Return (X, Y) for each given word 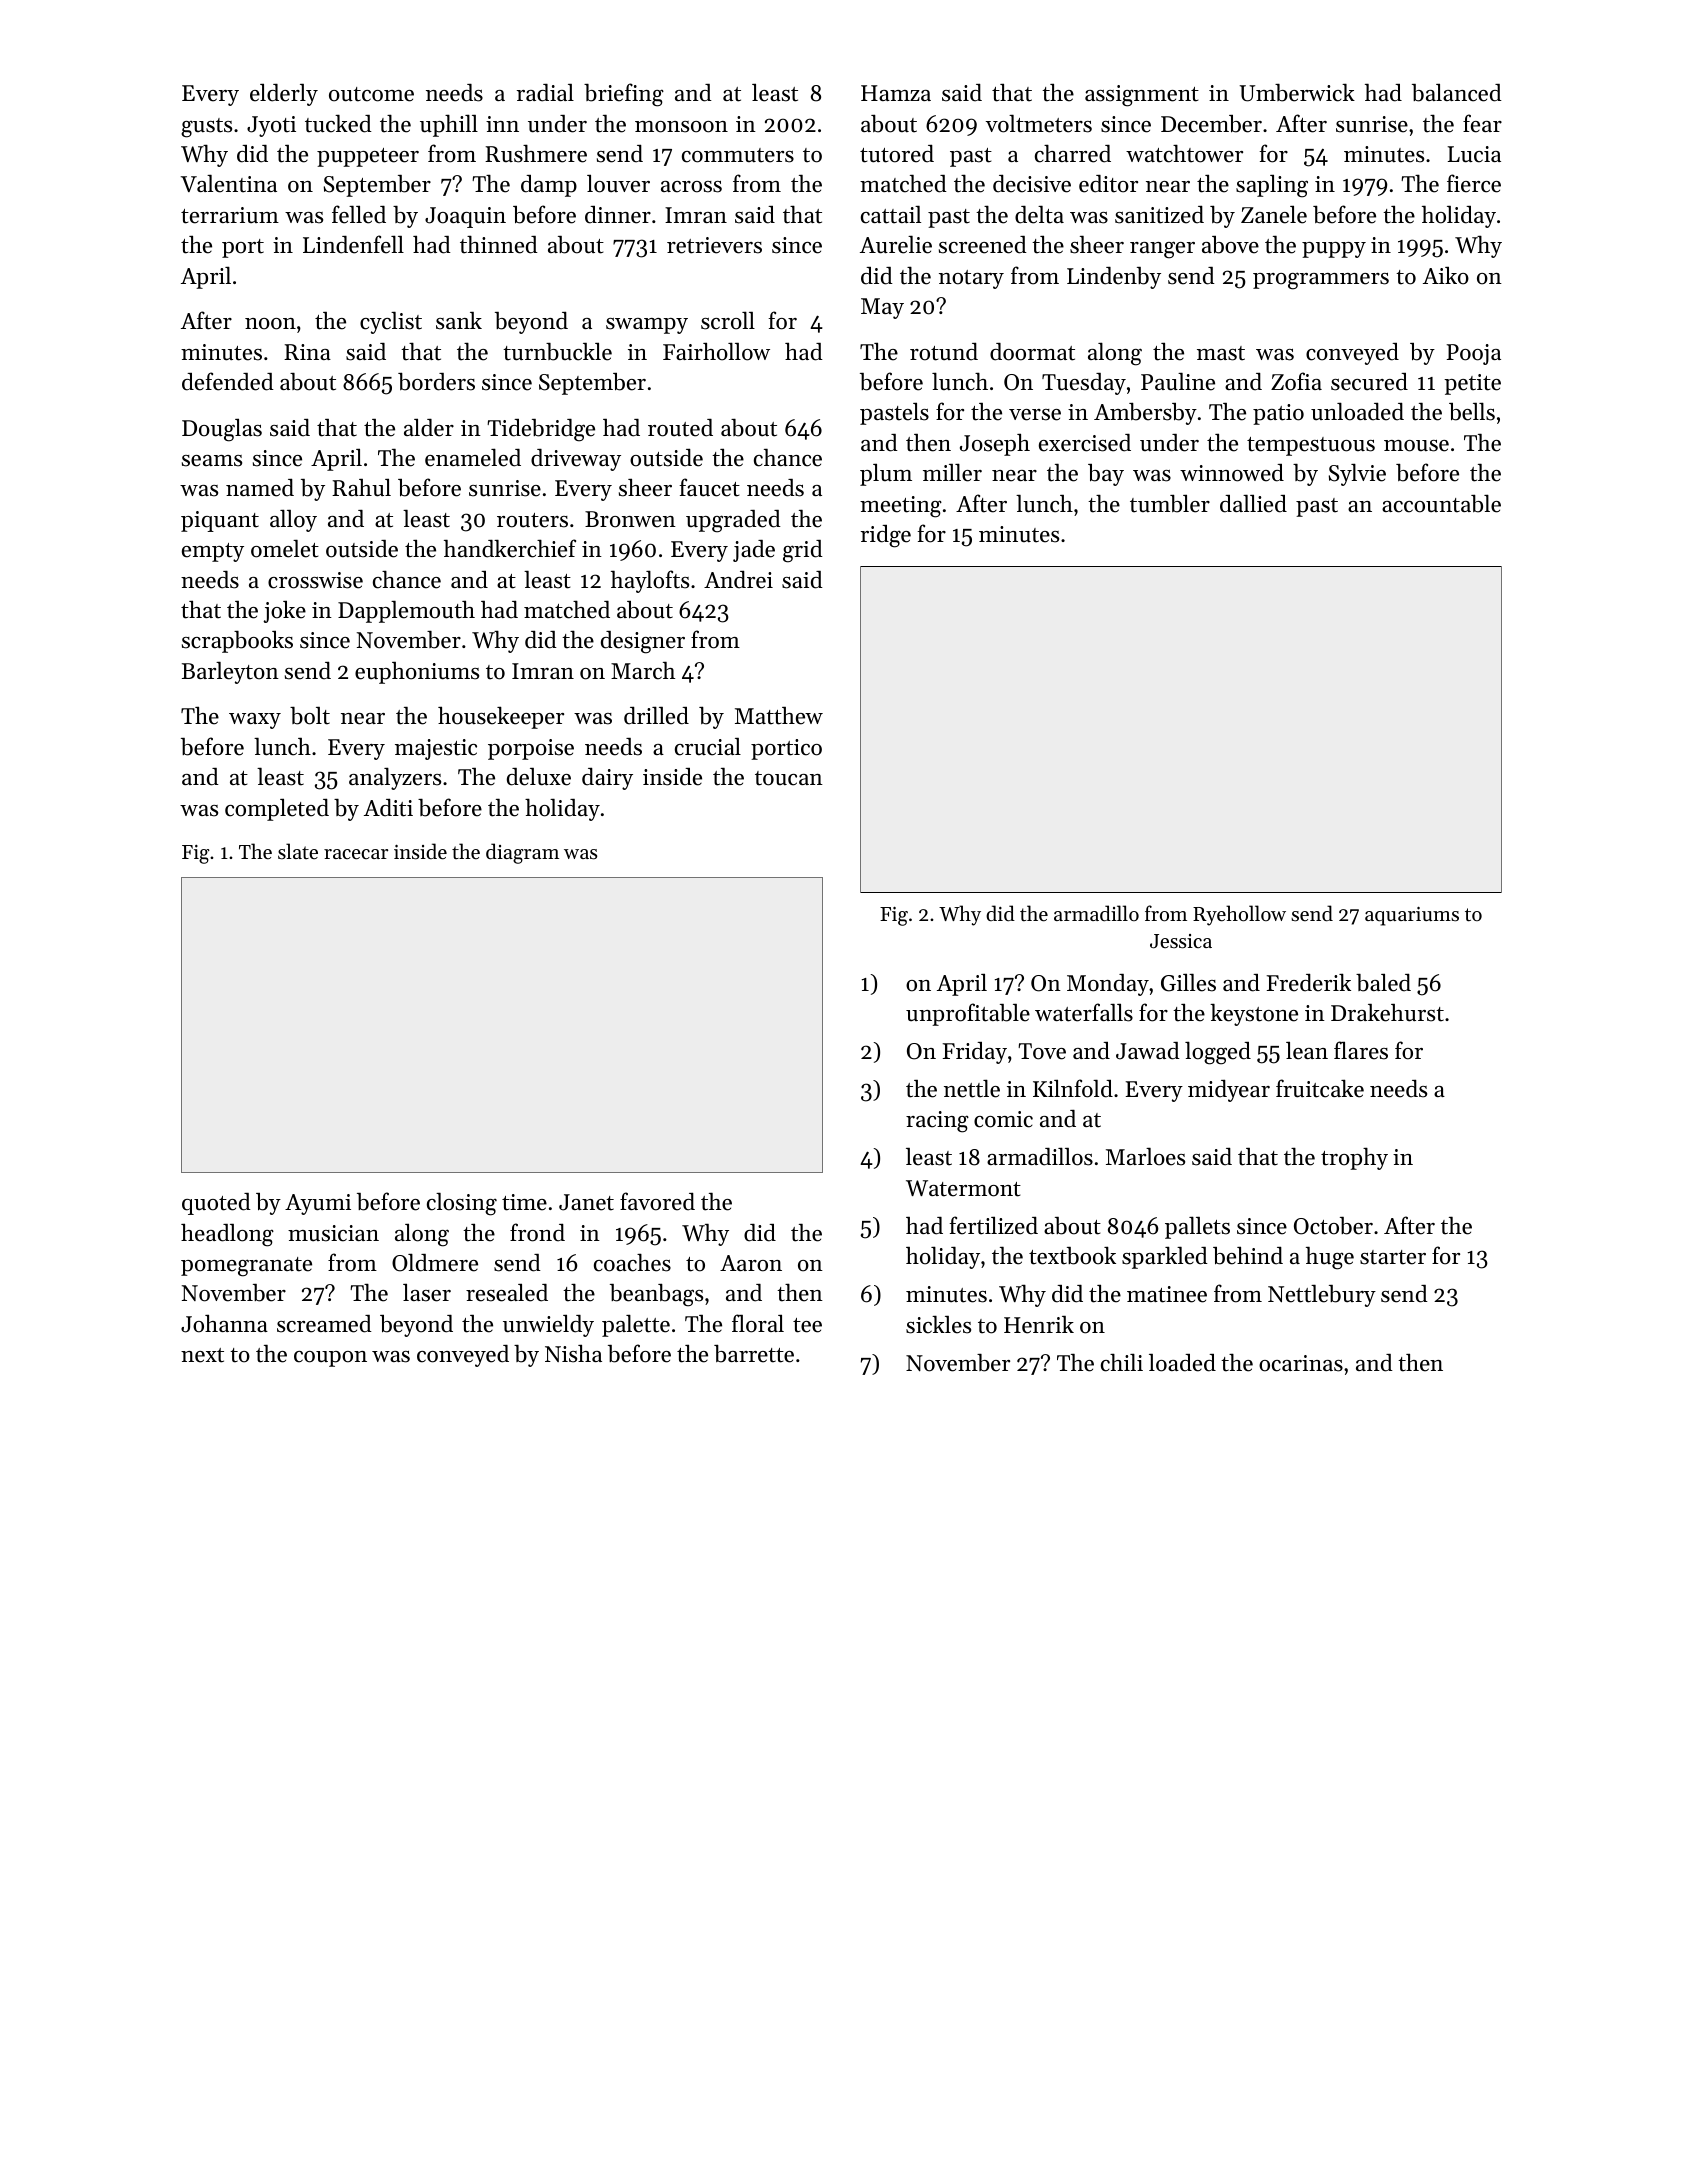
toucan (789, 778)
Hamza (896, 93)
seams (212, 461)
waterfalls (1084, 1012)
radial (545, 93)
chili (1122, 1362)
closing (462, 1204)
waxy (255, 721)
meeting (901, 507)
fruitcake (1320, 1088)
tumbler (1170, 503)
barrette (754, 1353)
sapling (1272, 186)
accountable (1441, 503)
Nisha (573, 1353)
